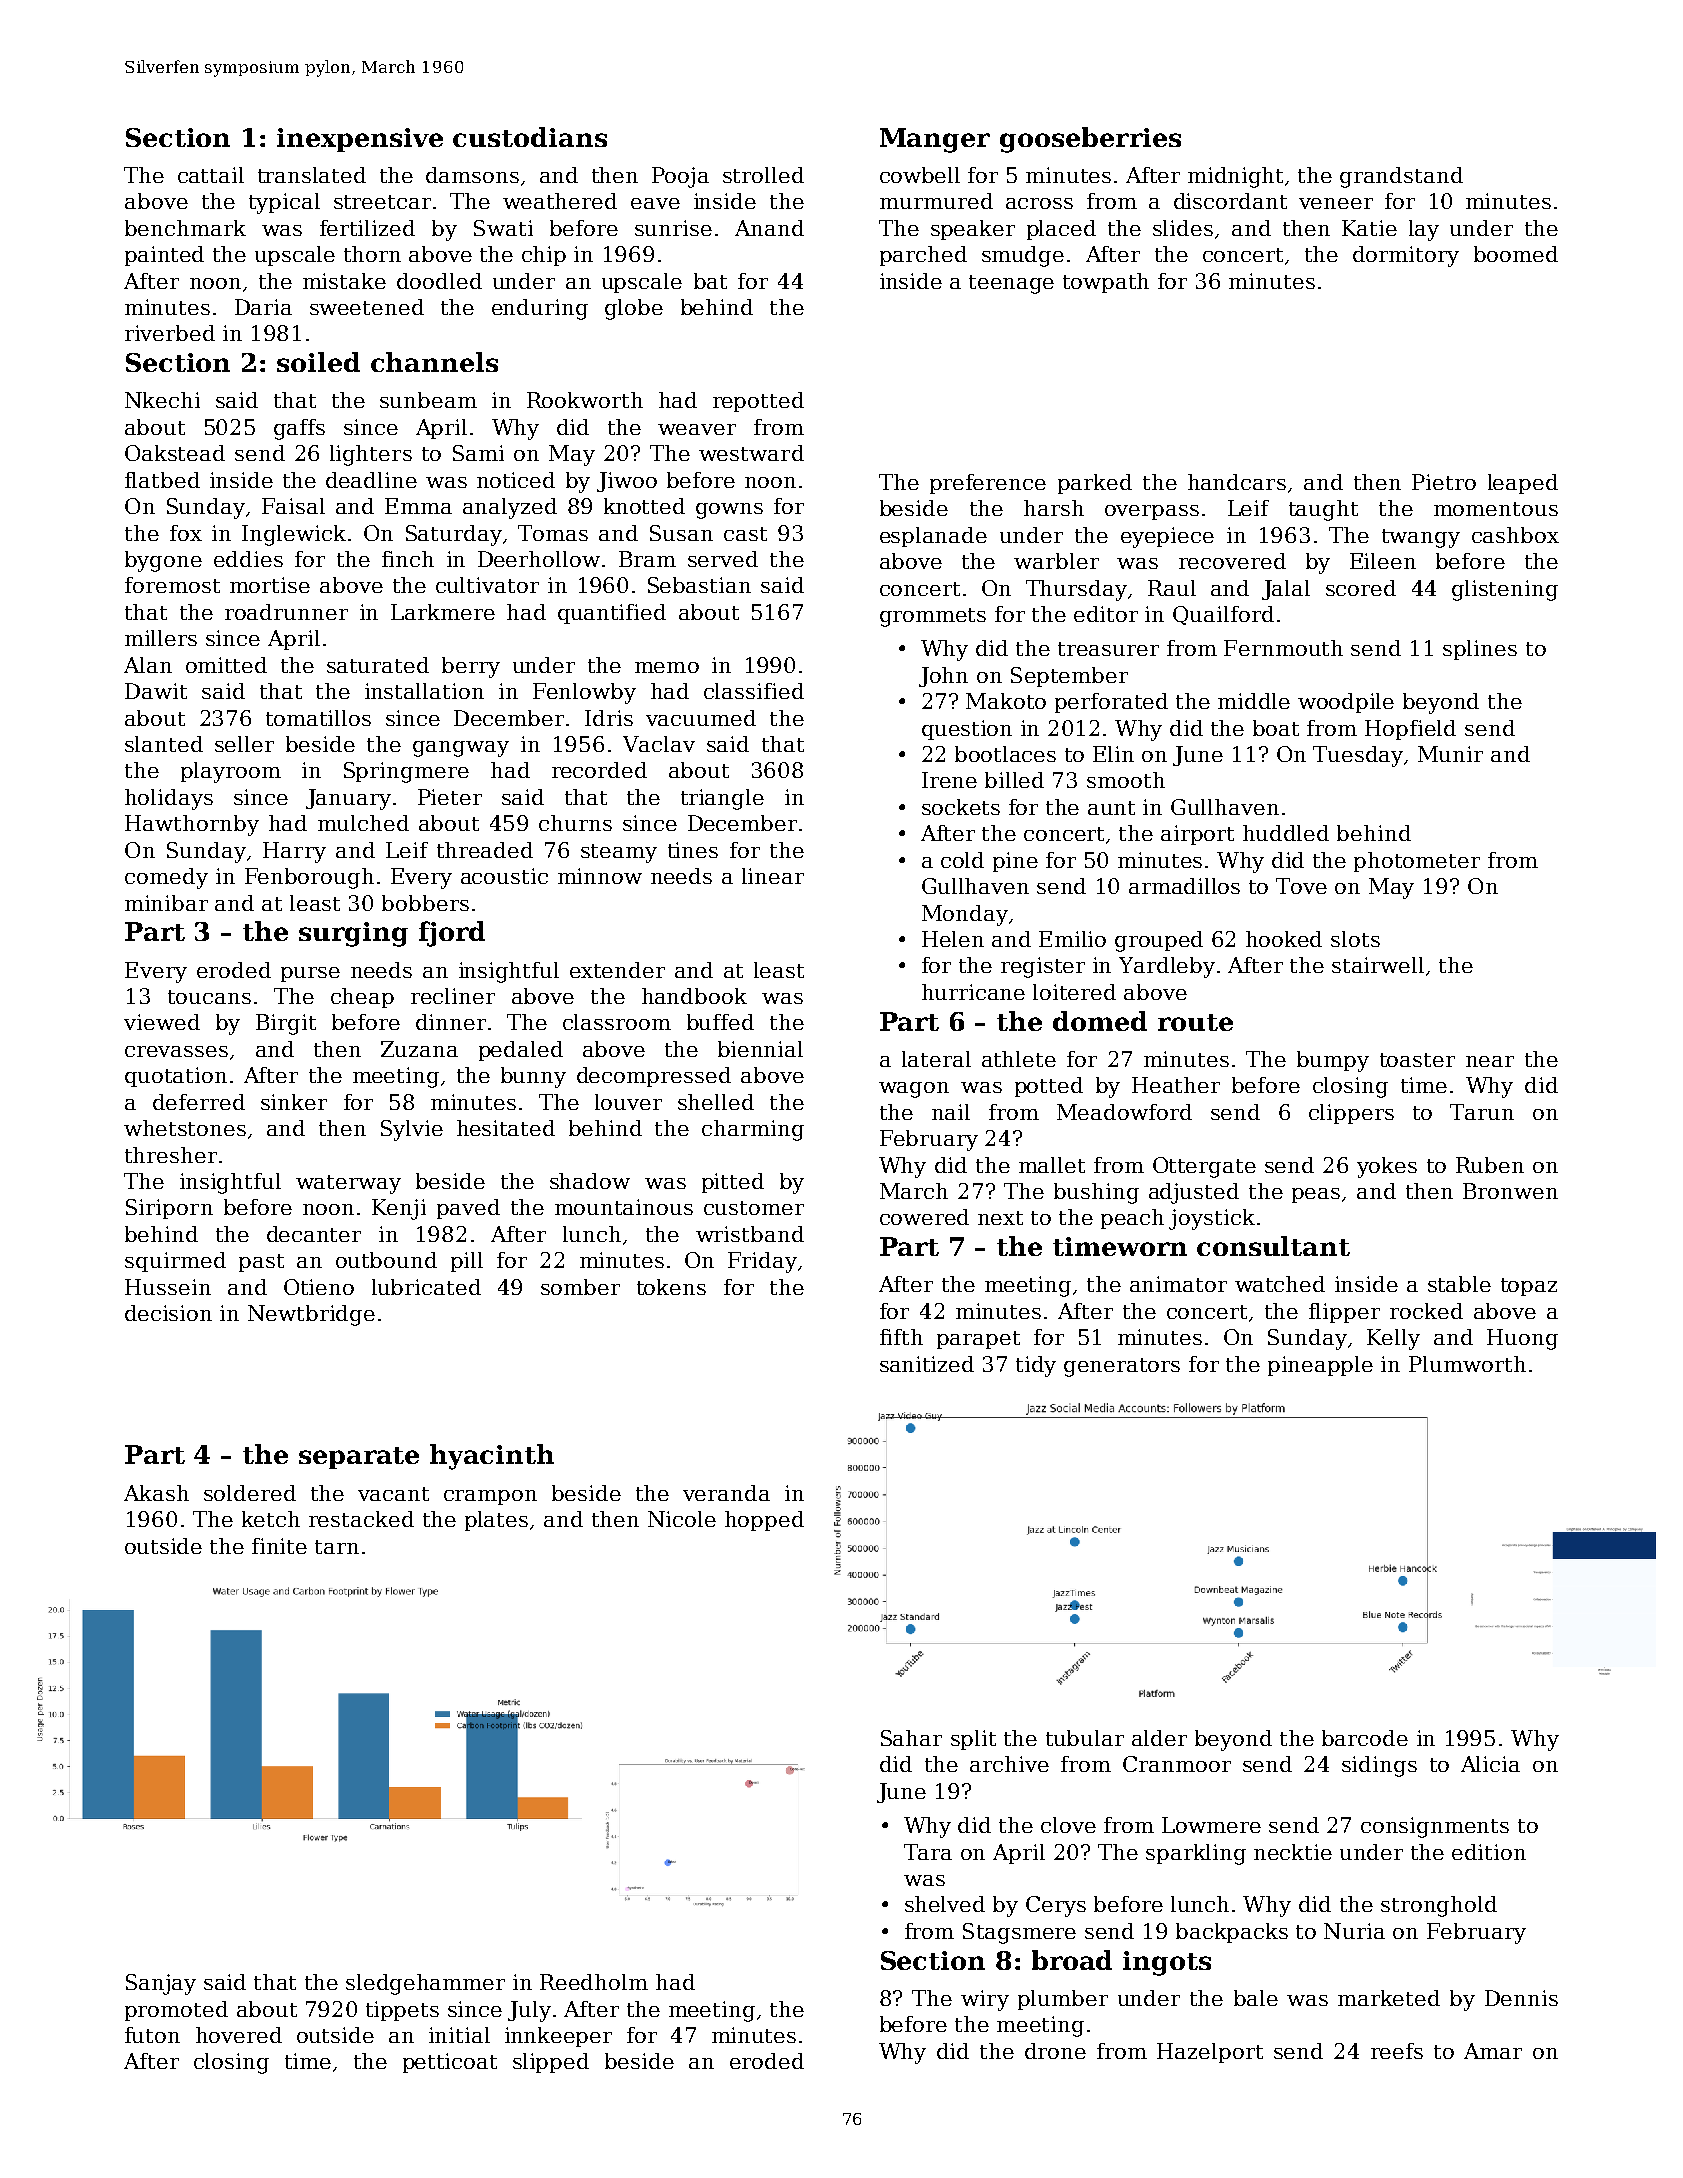 The height and width of the screenshot is (2178, 1683). Describe the element at coordinates (1023, 256) in the screenshot. I see `smudge` at that location.
